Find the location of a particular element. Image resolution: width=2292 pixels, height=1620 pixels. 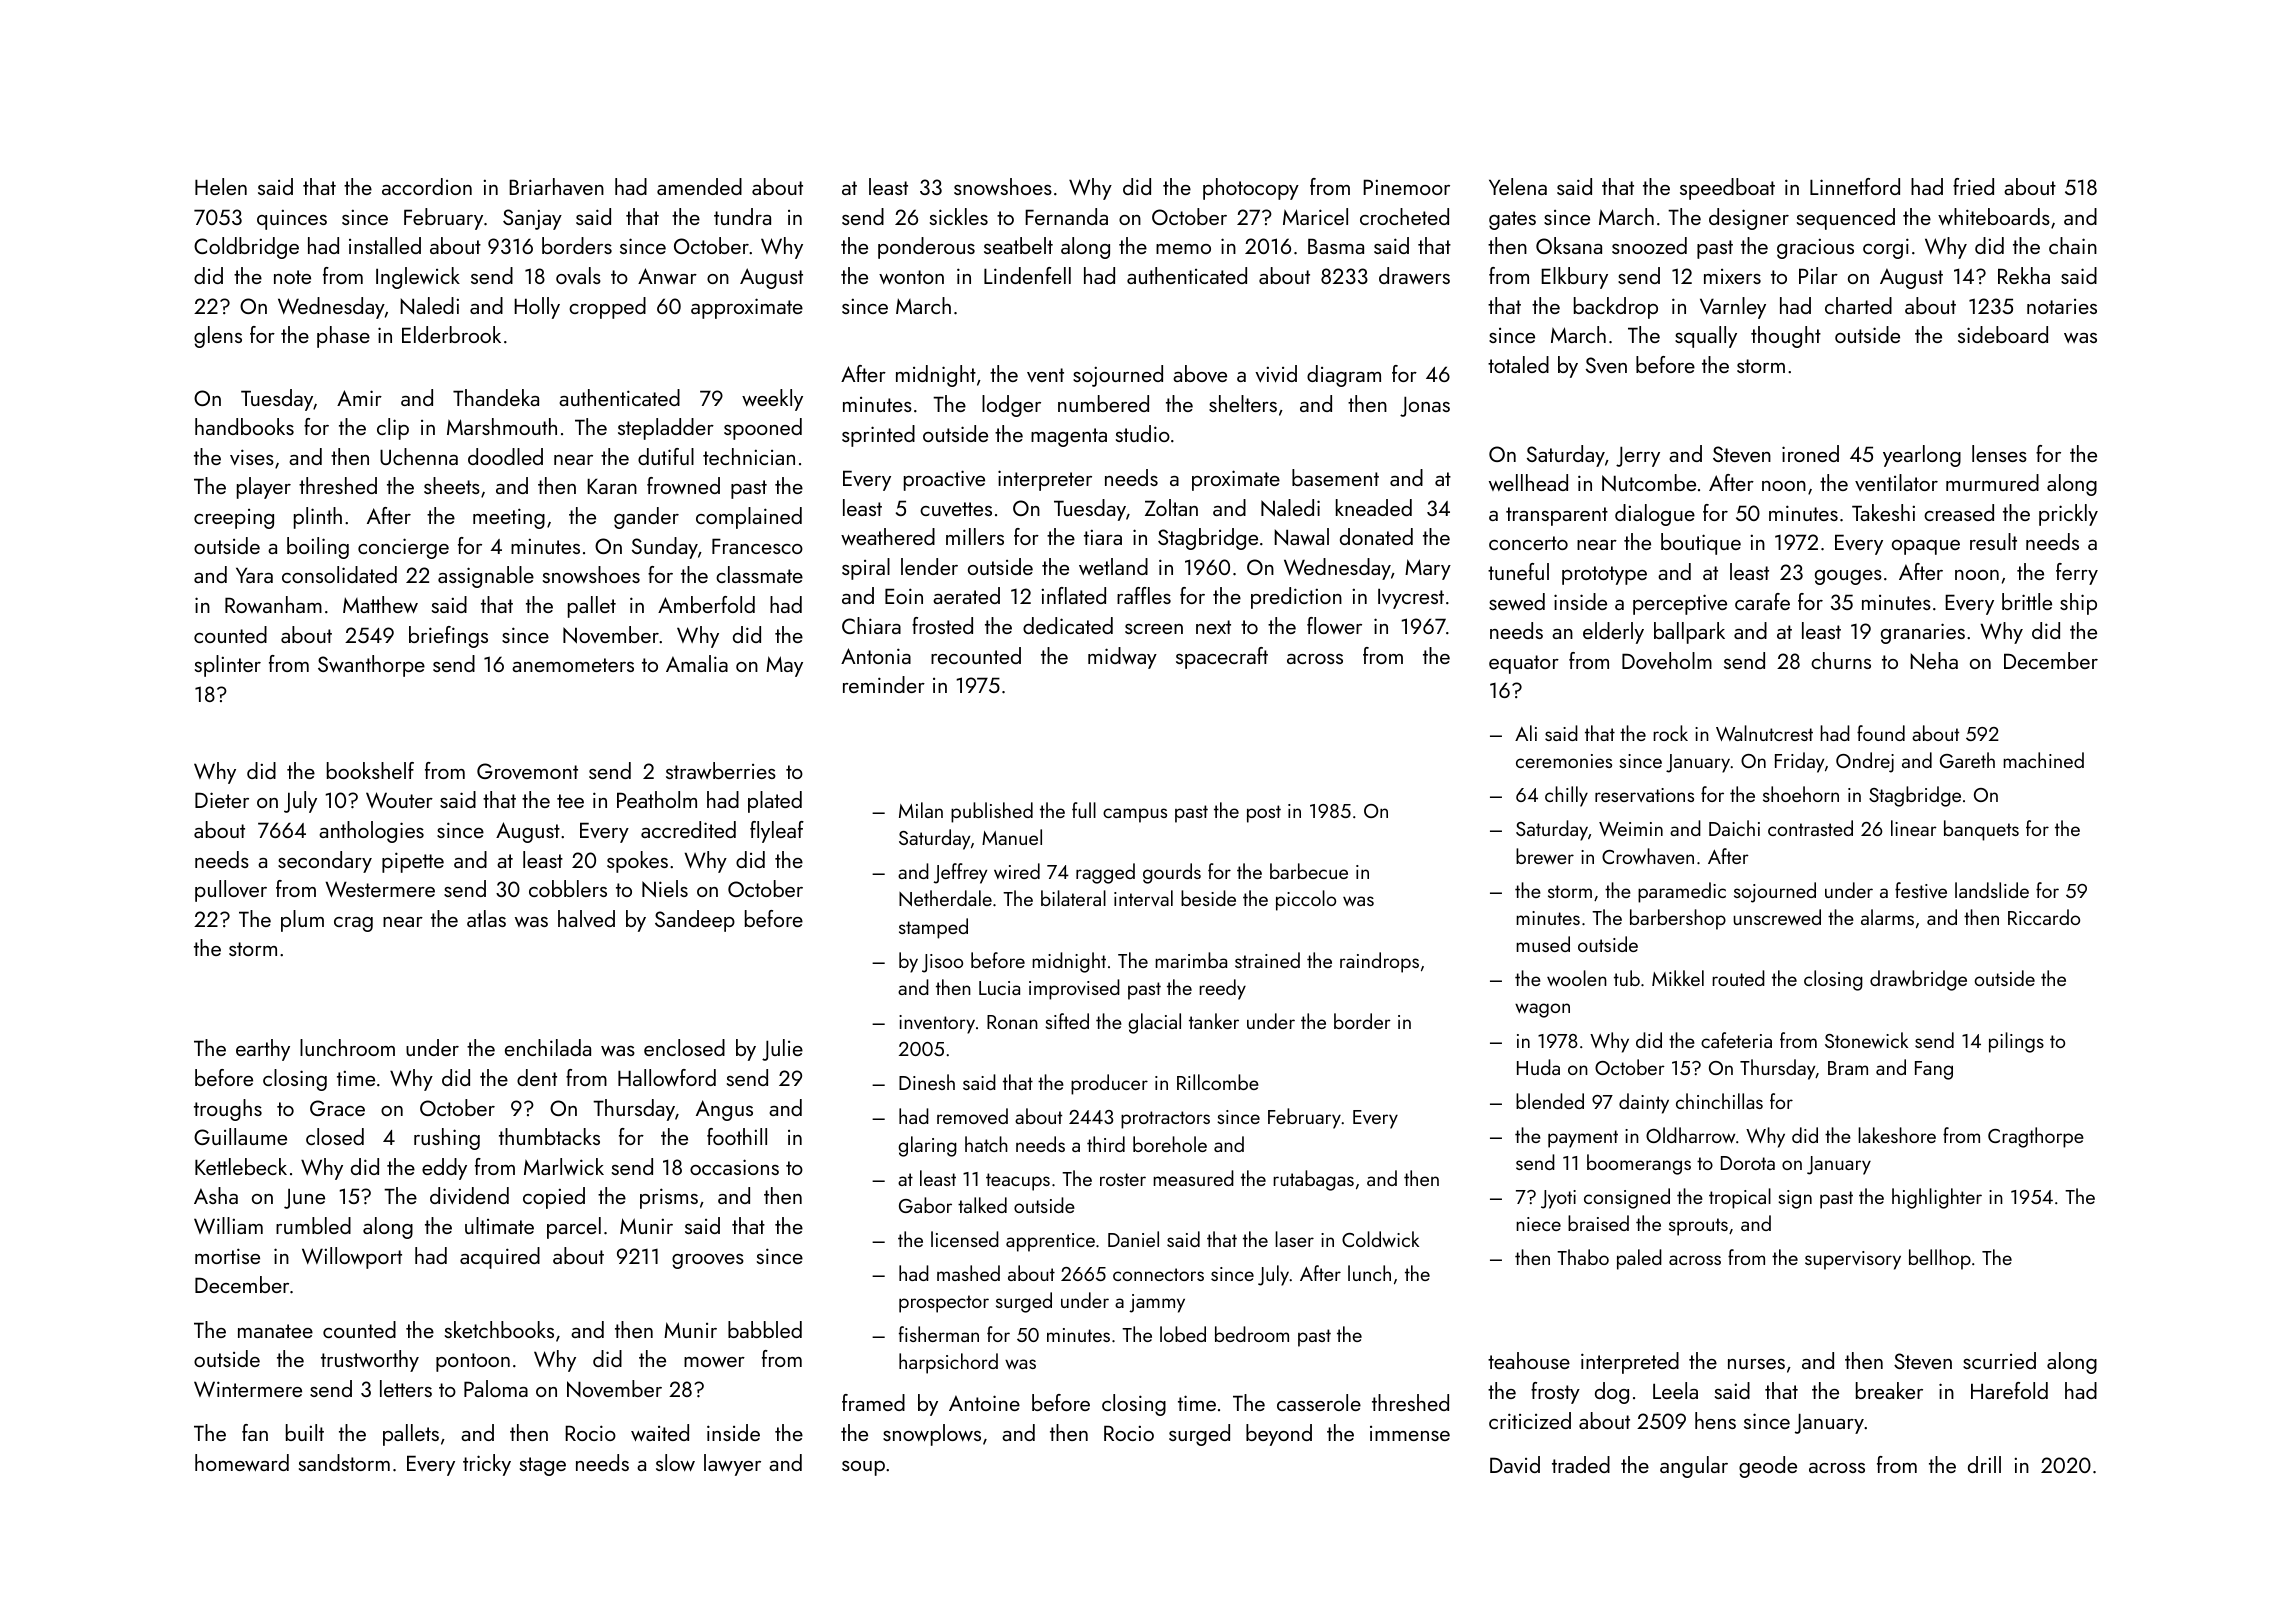

beyond is located at coordinates (1279, 1435).
